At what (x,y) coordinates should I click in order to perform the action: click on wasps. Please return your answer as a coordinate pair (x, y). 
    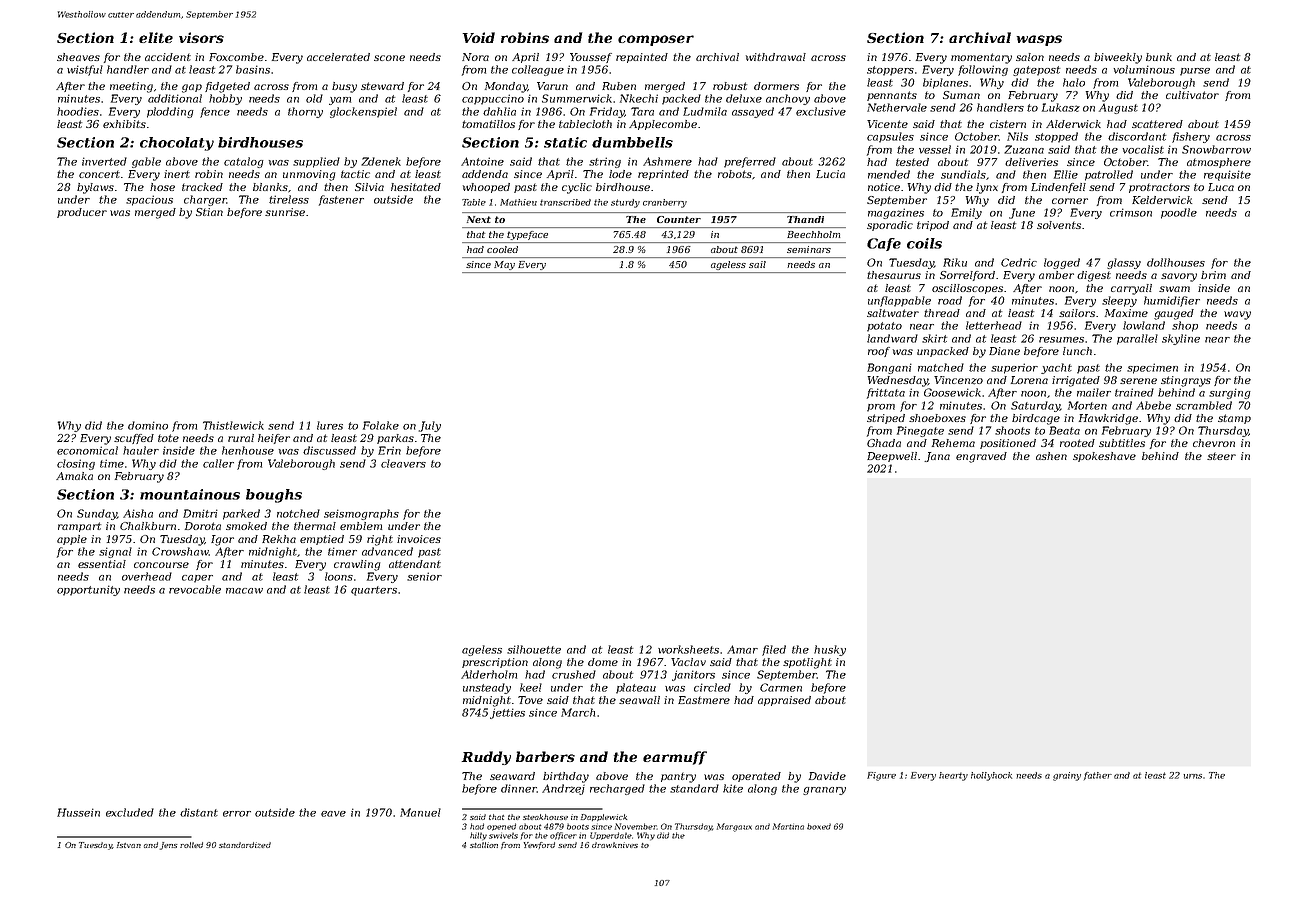
    Looking at the image, I should click on (1039, 40).
